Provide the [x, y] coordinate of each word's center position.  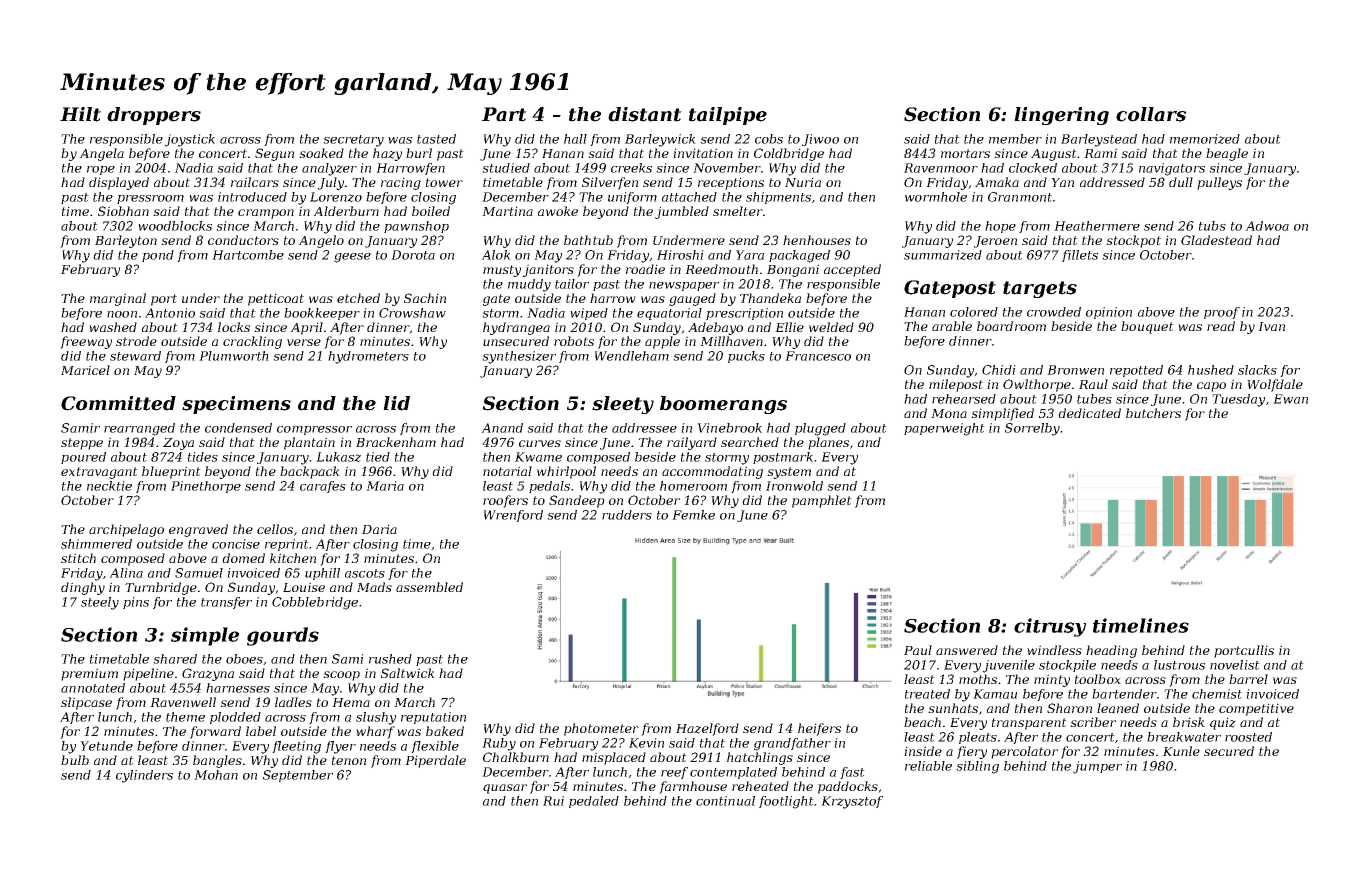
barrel [1248, 679]
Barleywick [660, 140]
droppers [154, 116]
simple [205, 636]
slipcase [86, 703]
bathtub [588, 240]
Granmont [1020, 197]
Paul [918, 650]
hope [1000, 227]
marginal [118, 299]
